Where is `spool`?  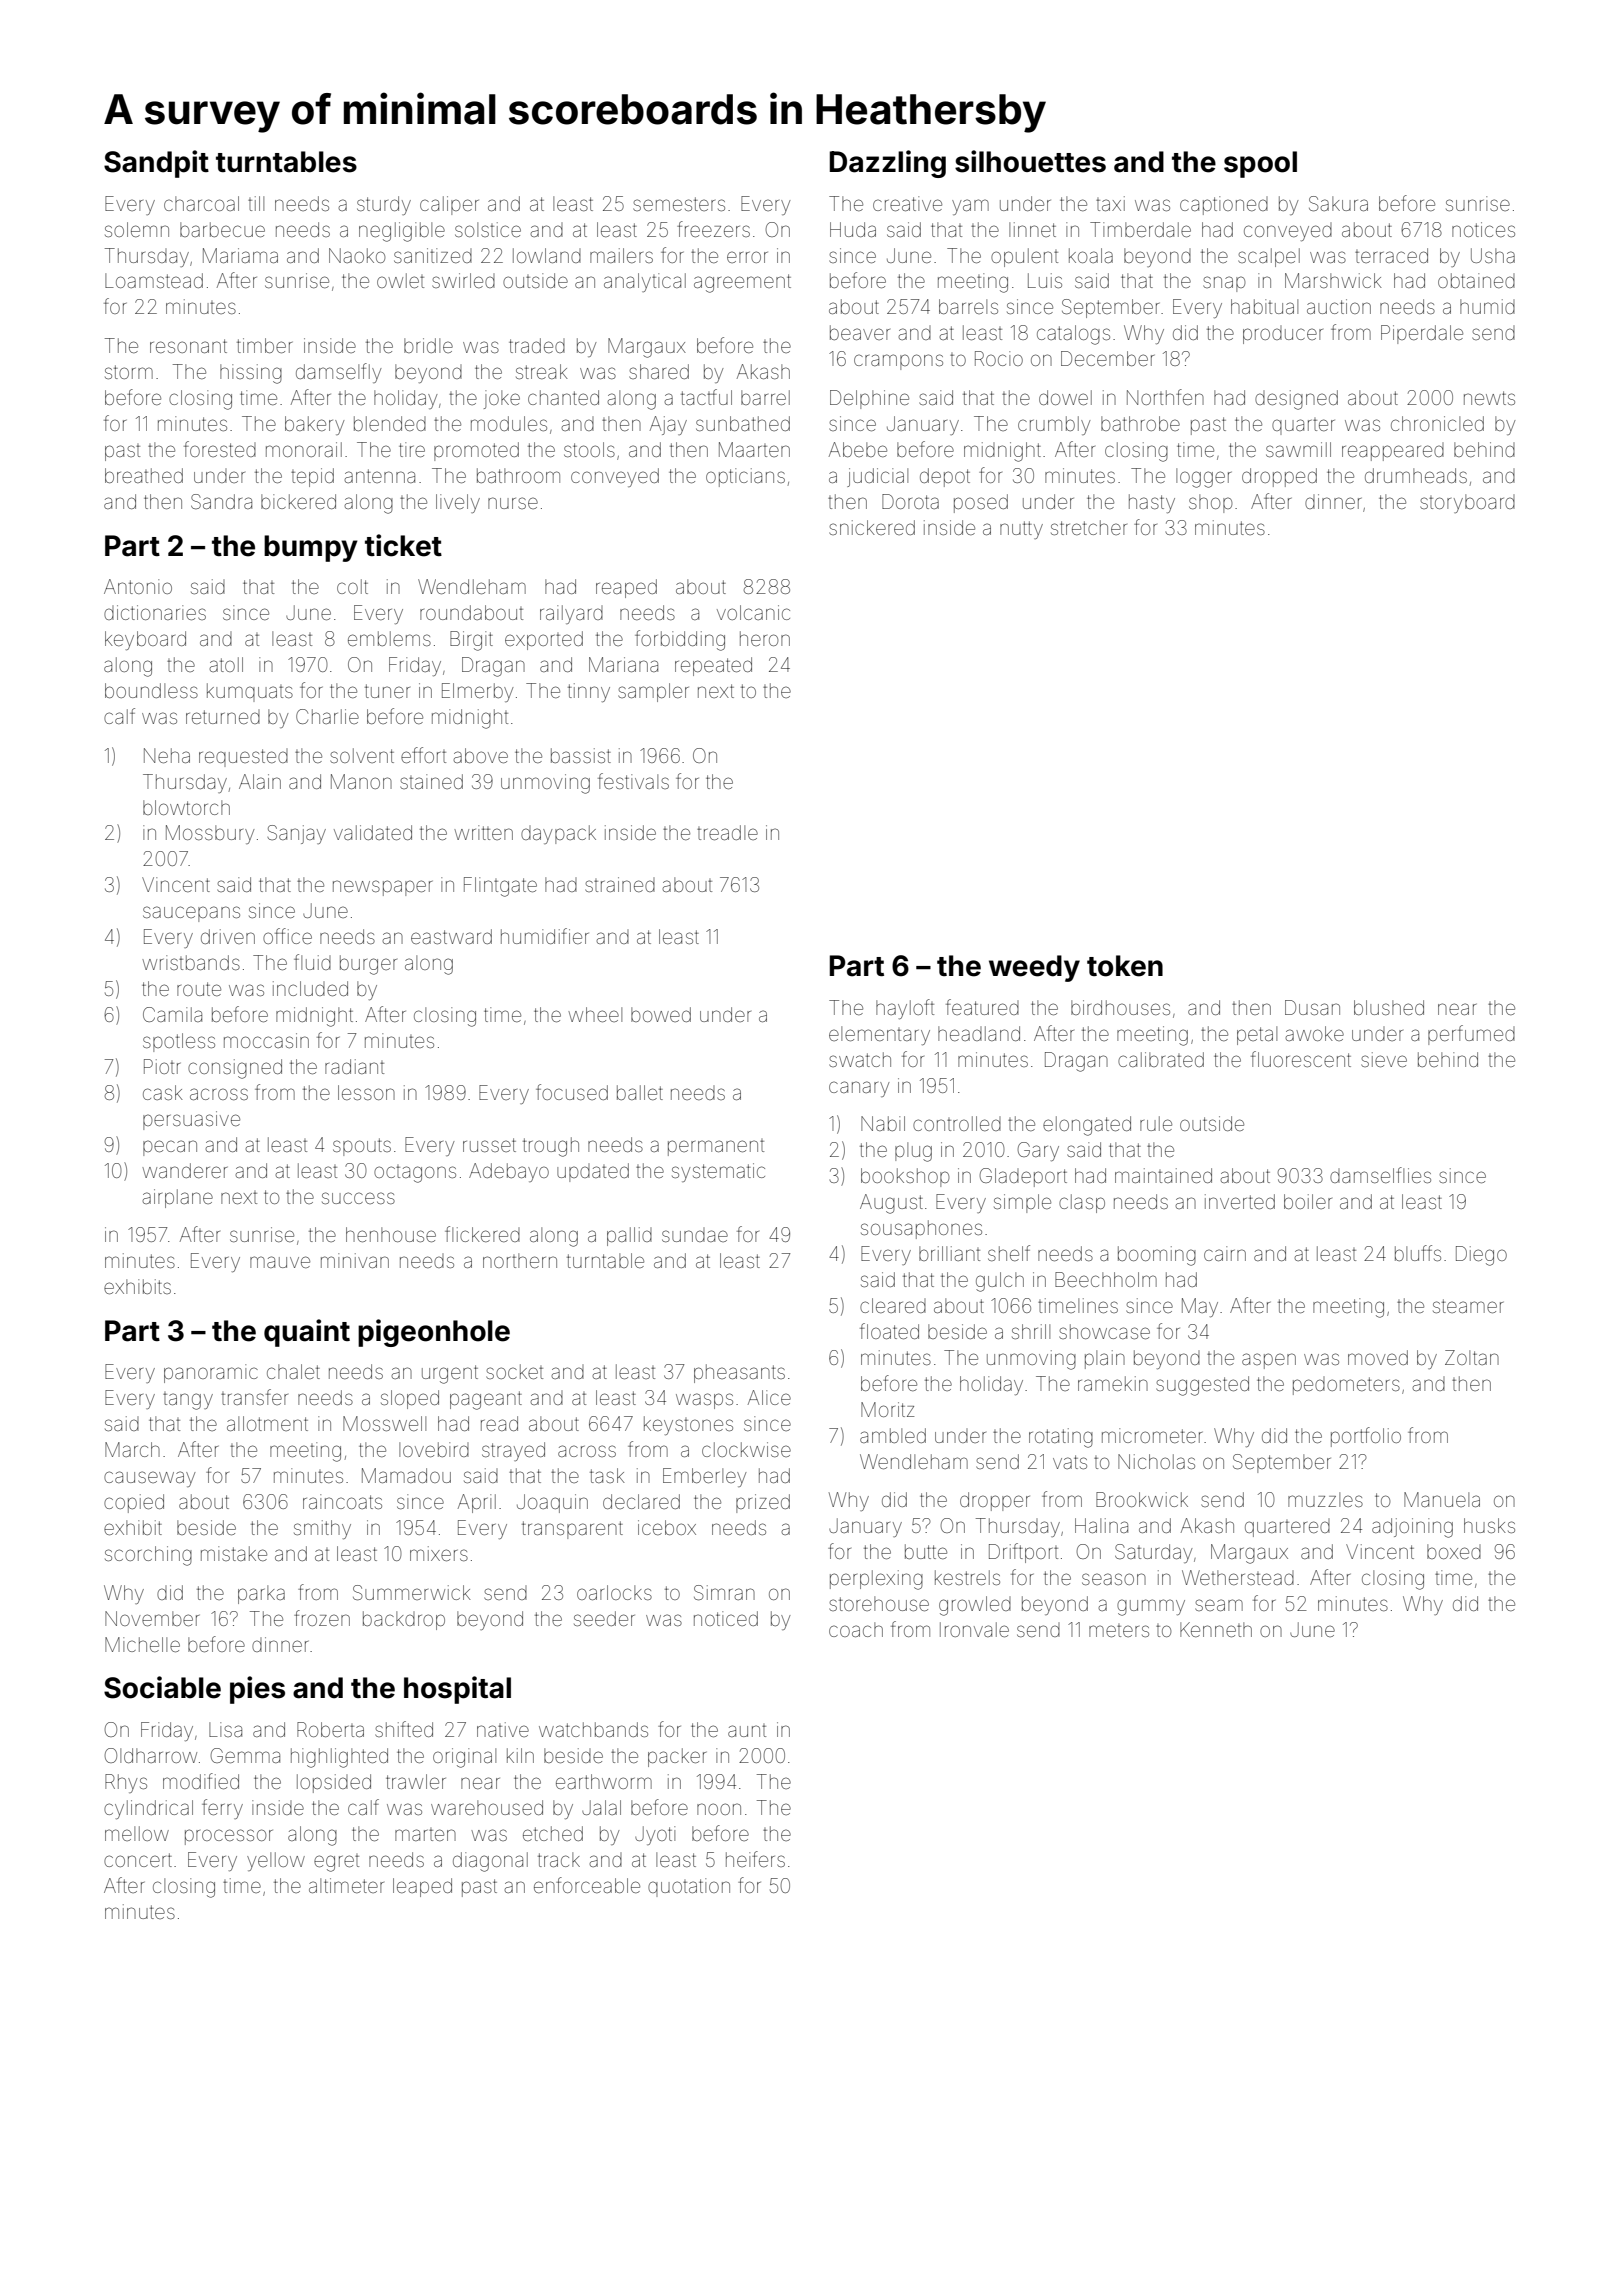
spool is located at coordinates (1260, 164).
